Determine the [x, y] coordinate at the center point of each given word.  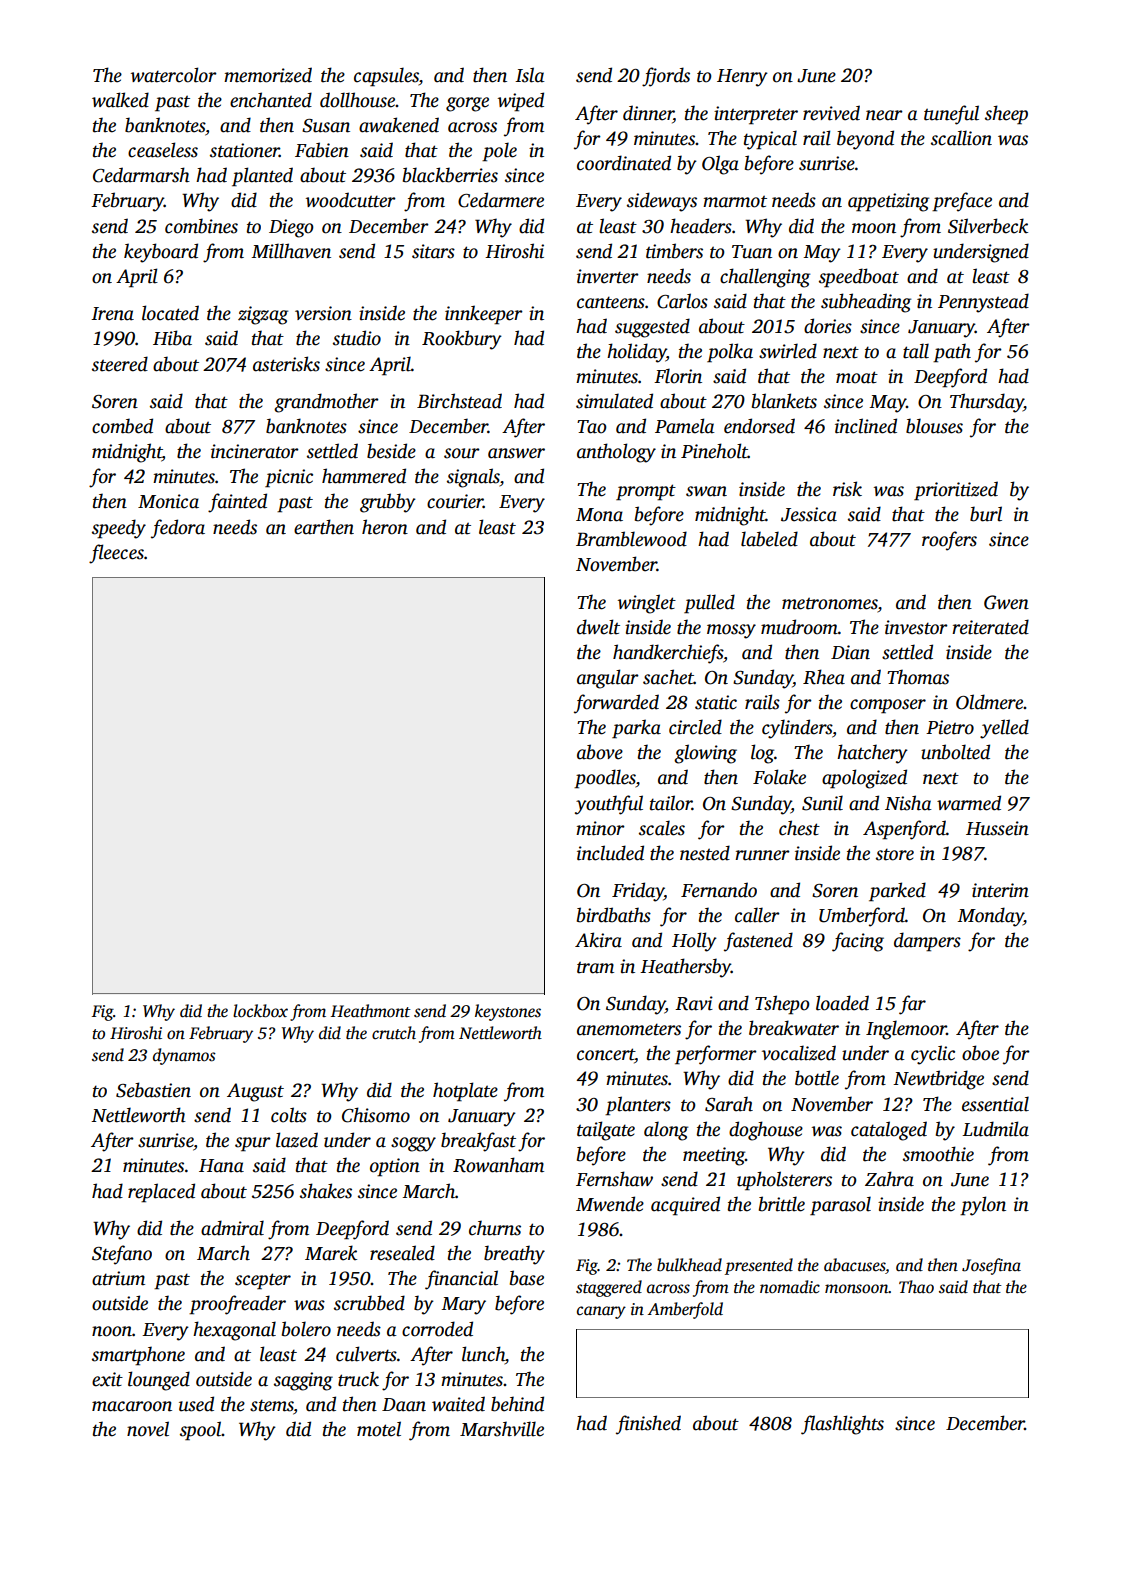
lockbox [260, 1011]
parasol [840, 1206]
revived [831, 113]
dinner [648, 113]
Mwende [610, 1204]
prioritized [956, 491]
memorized [268, 75]
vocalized [799, 1053]
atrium [118, 1278]
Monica [168, 501]
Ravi [694, 1003]
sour [462, 453]
